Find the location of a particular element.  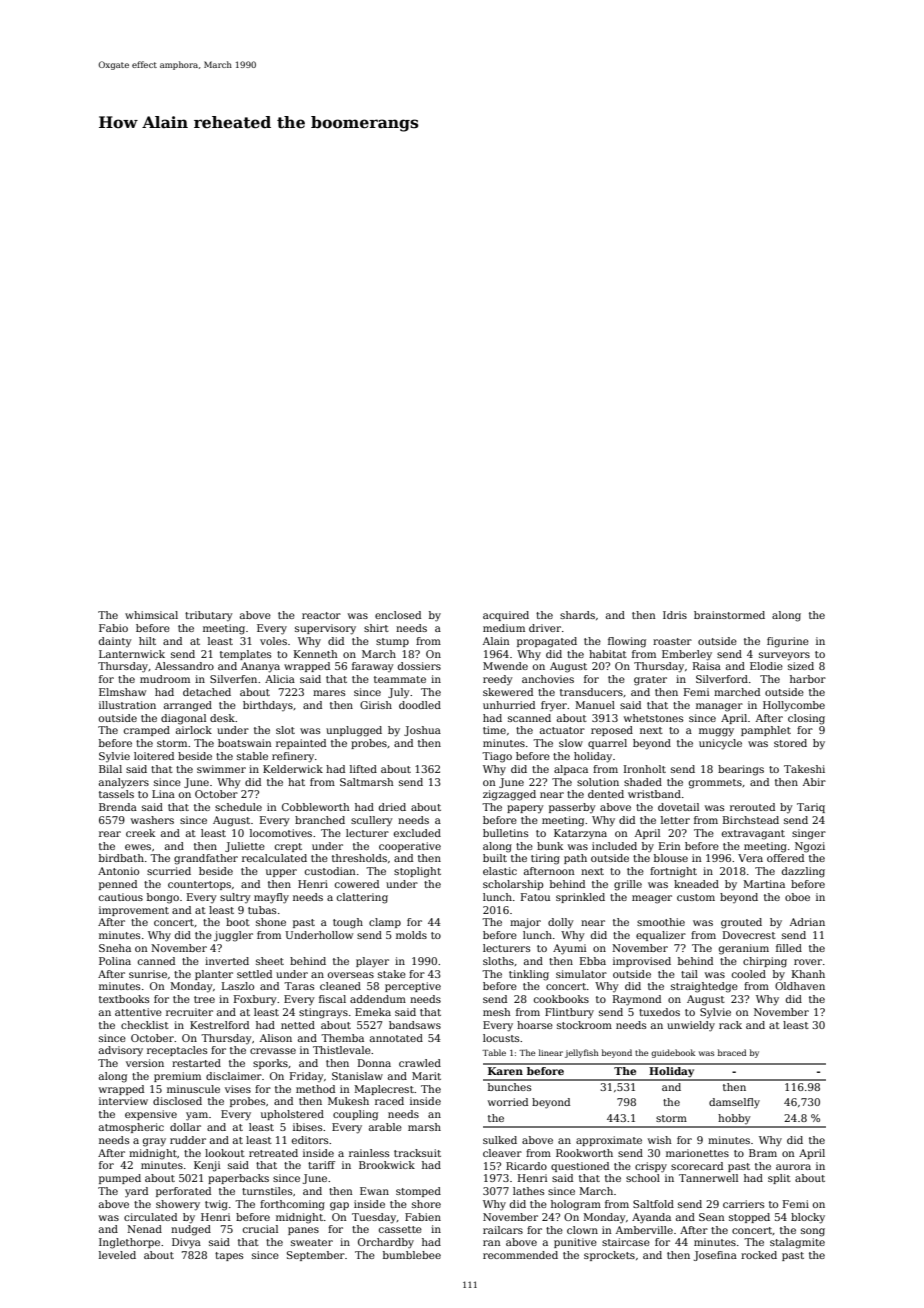

voles is located at coordinates (273, 641).
